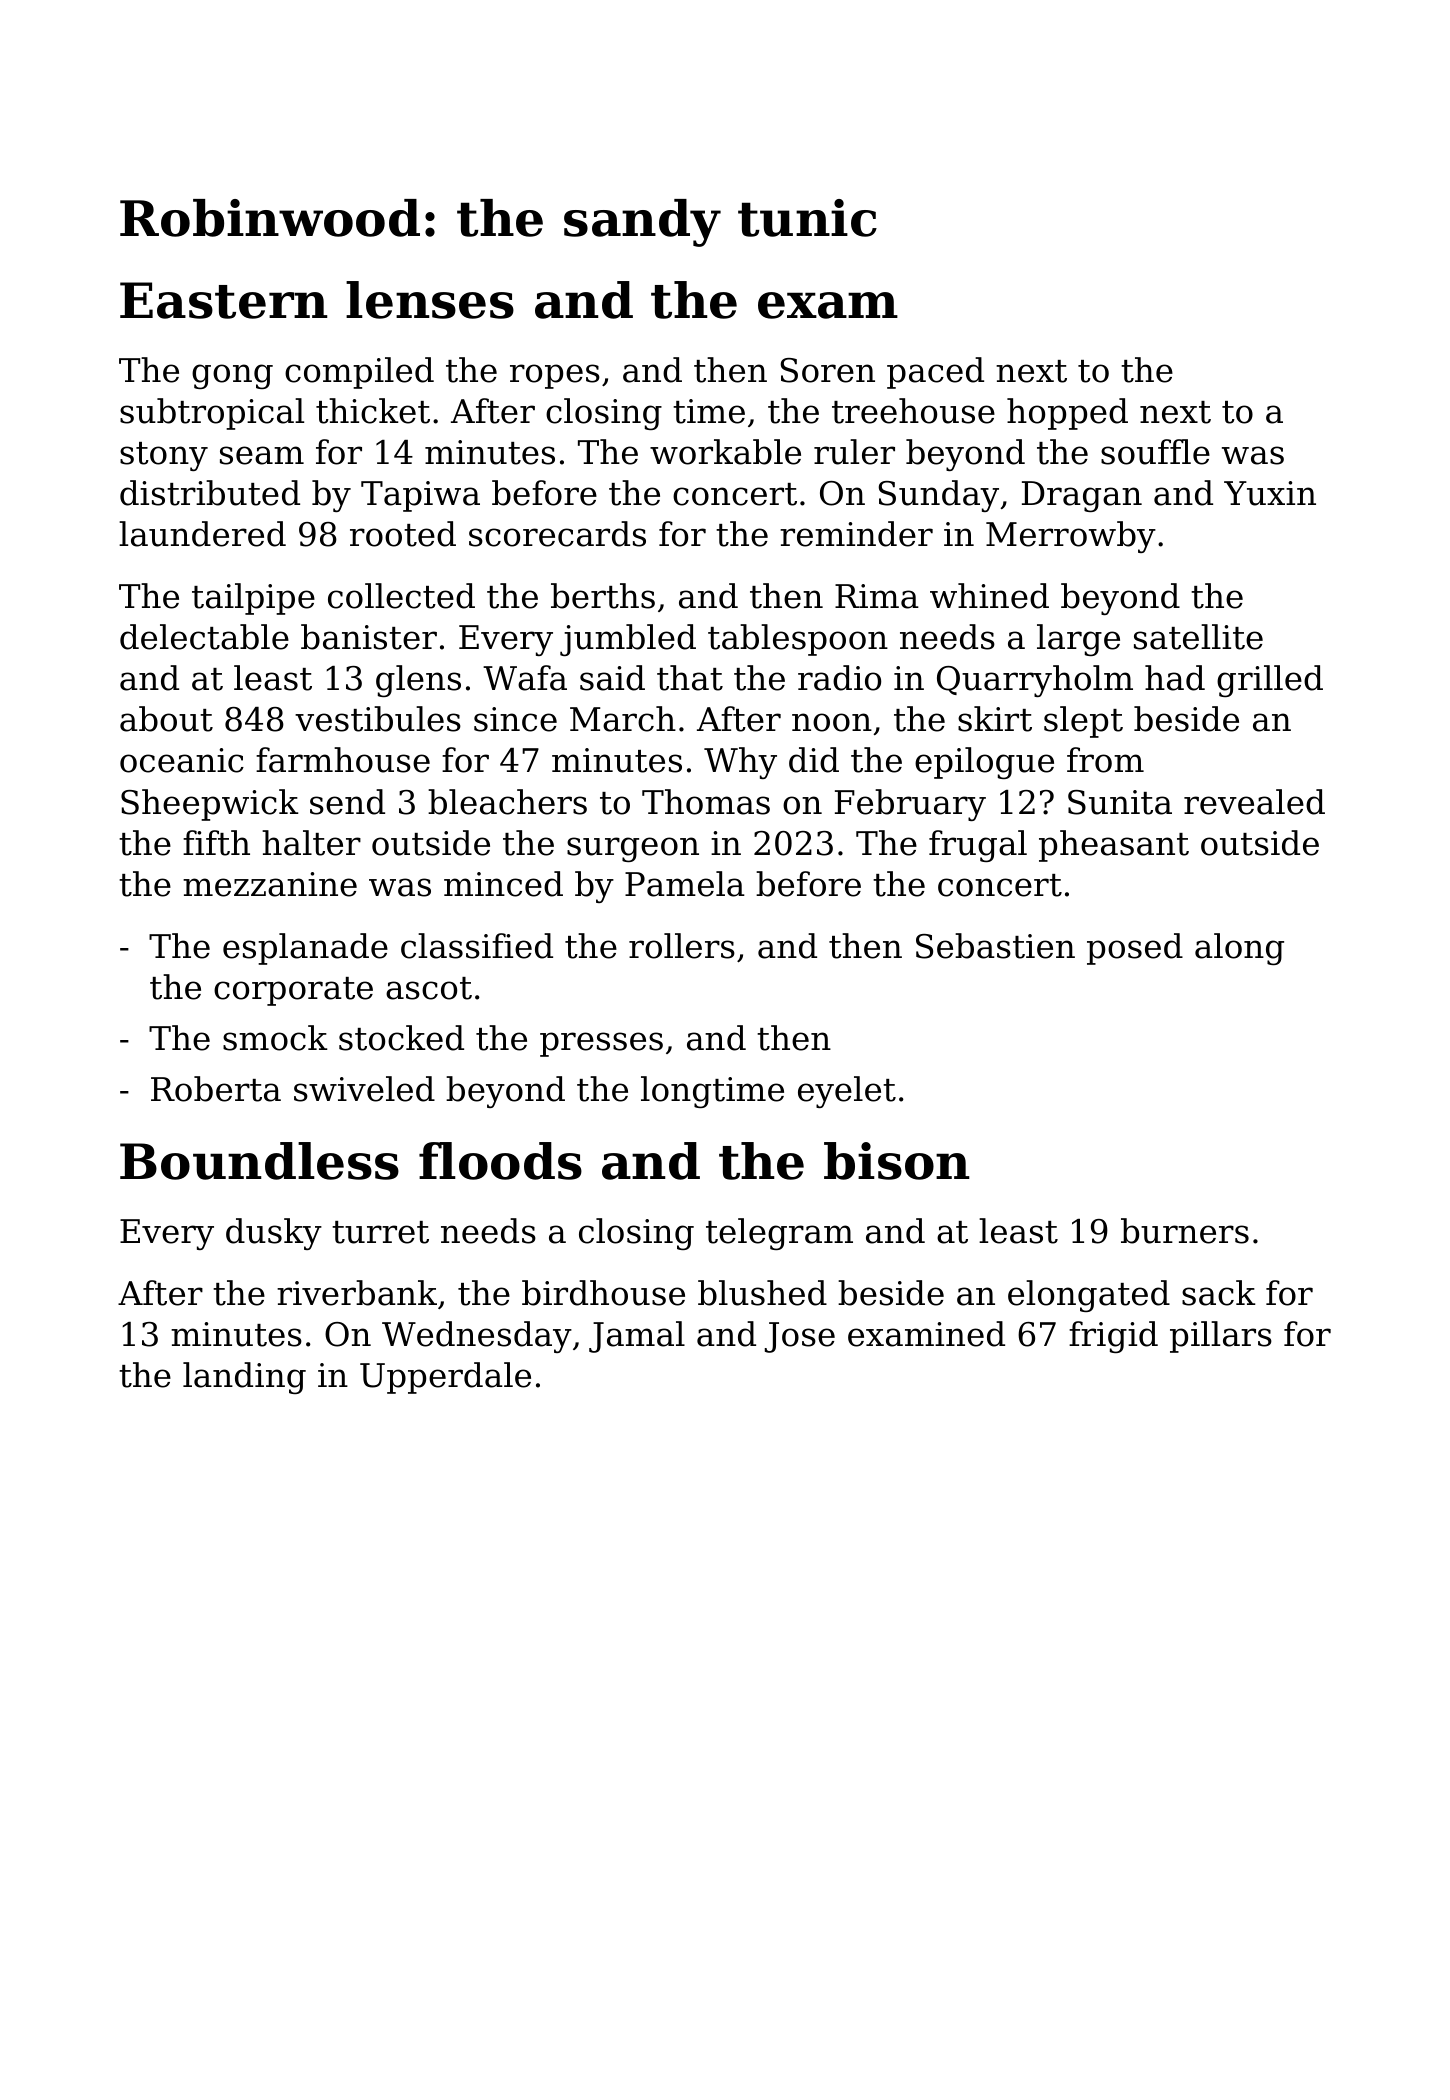 Image resolution: width=1450 pixels, height=2100 pixels. Describe the element at coordinates (430, 300) in the page. I see `lenses` at that location.
